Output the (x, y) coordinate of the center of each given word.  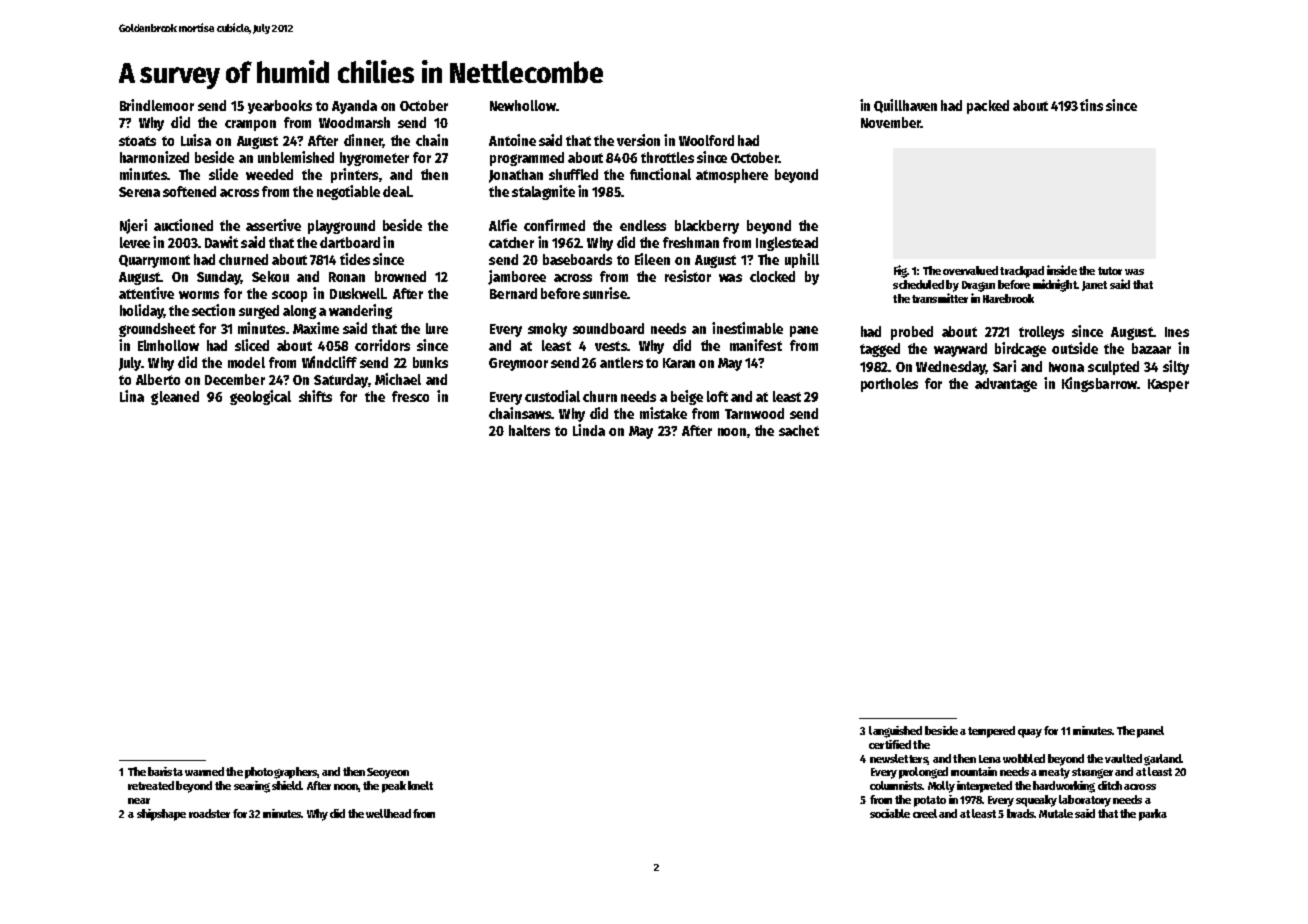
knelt (420, 785)
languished (895, 732)
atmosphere (732, 176)
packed (988, 107)
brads (1020, 813)
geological (260, 397)
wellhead (388, 813)
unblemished (296, 157)
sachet (799, 430)
